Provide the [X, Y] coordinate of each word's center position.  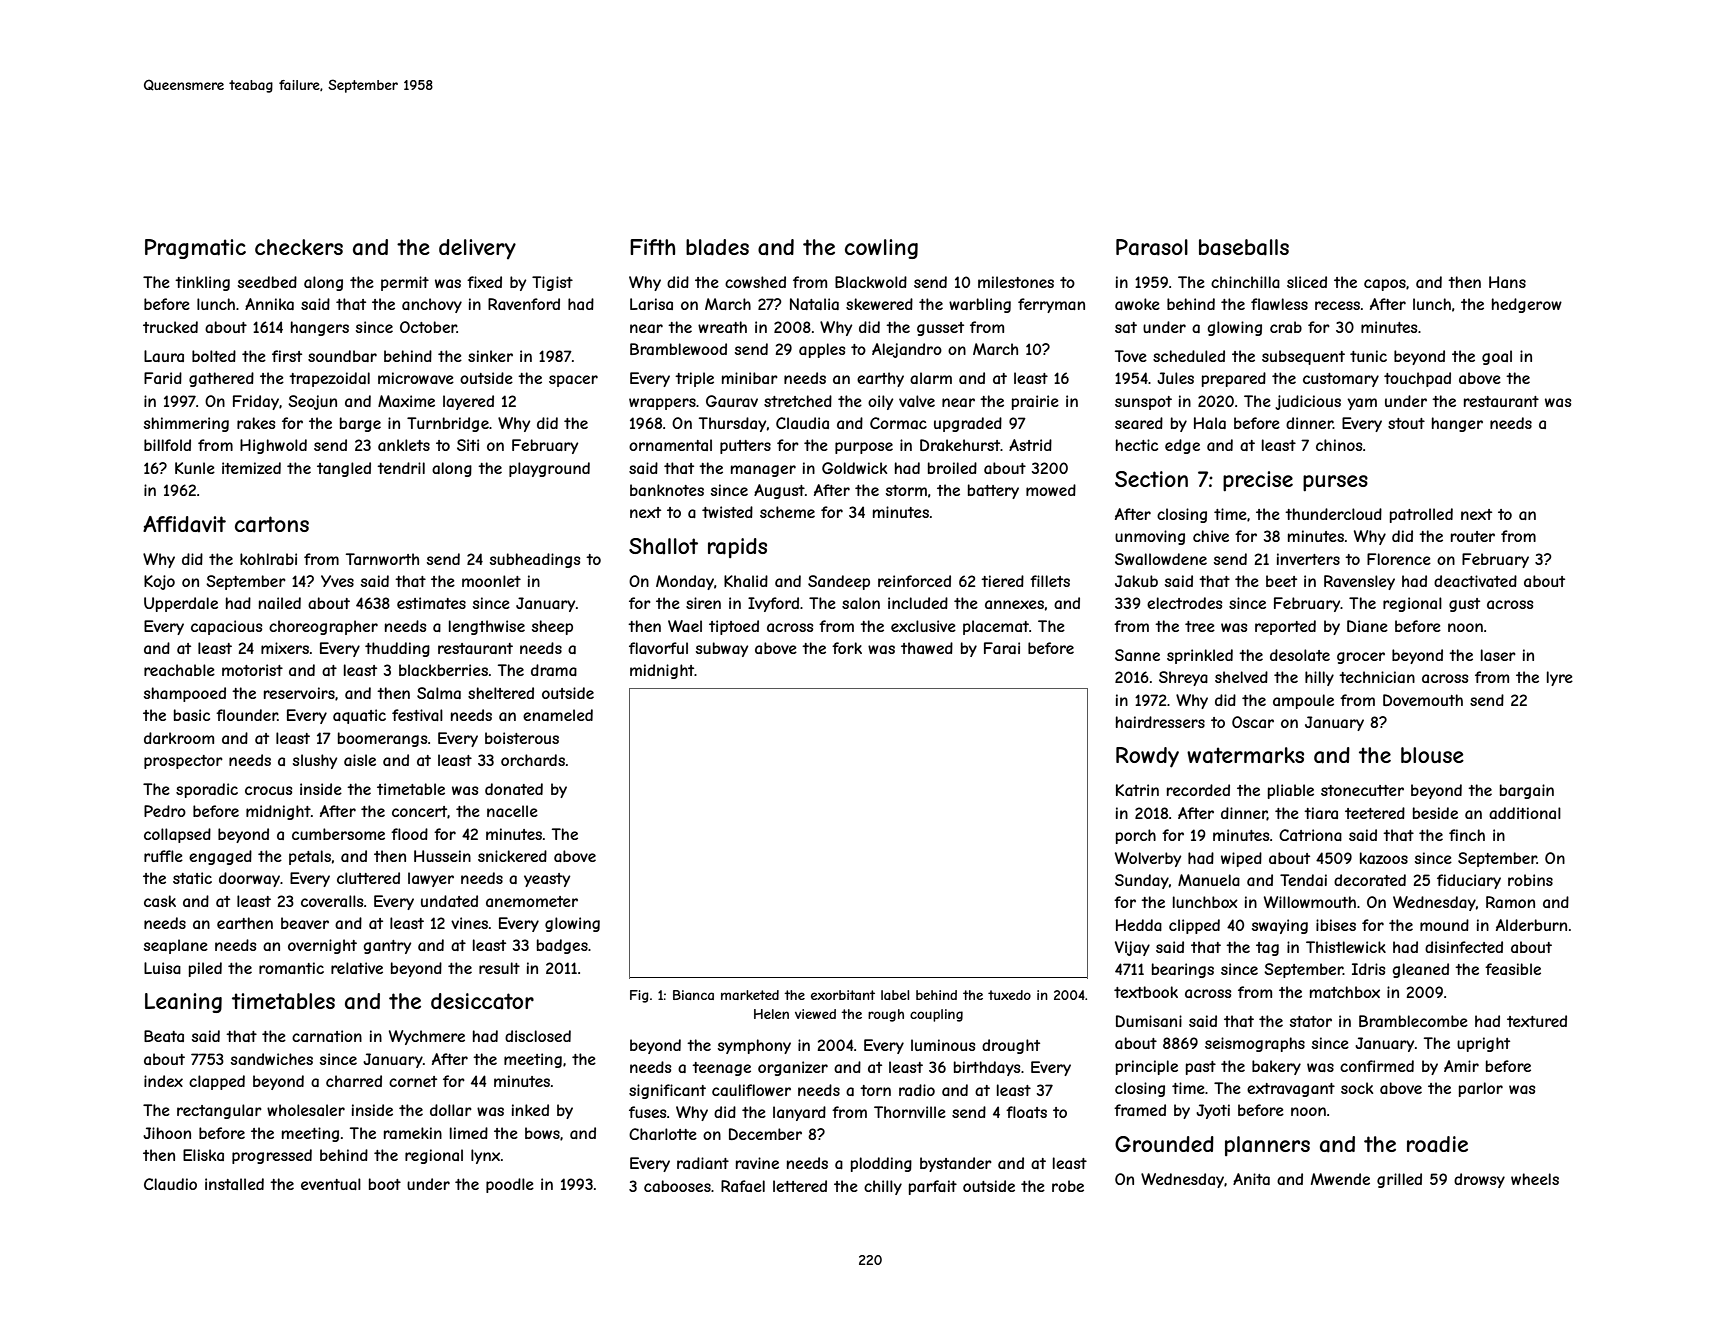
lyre [1560, 678]
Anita [1251, 1179]
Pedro [165, 811]
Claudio [170, 1184]
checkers [299, 247]
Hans [1507, 282]
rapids [737, 548]
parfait [933, 1187]
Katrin [1137, 790]
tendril [401, 468]
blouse [1432, 755]
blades [717, 247]
